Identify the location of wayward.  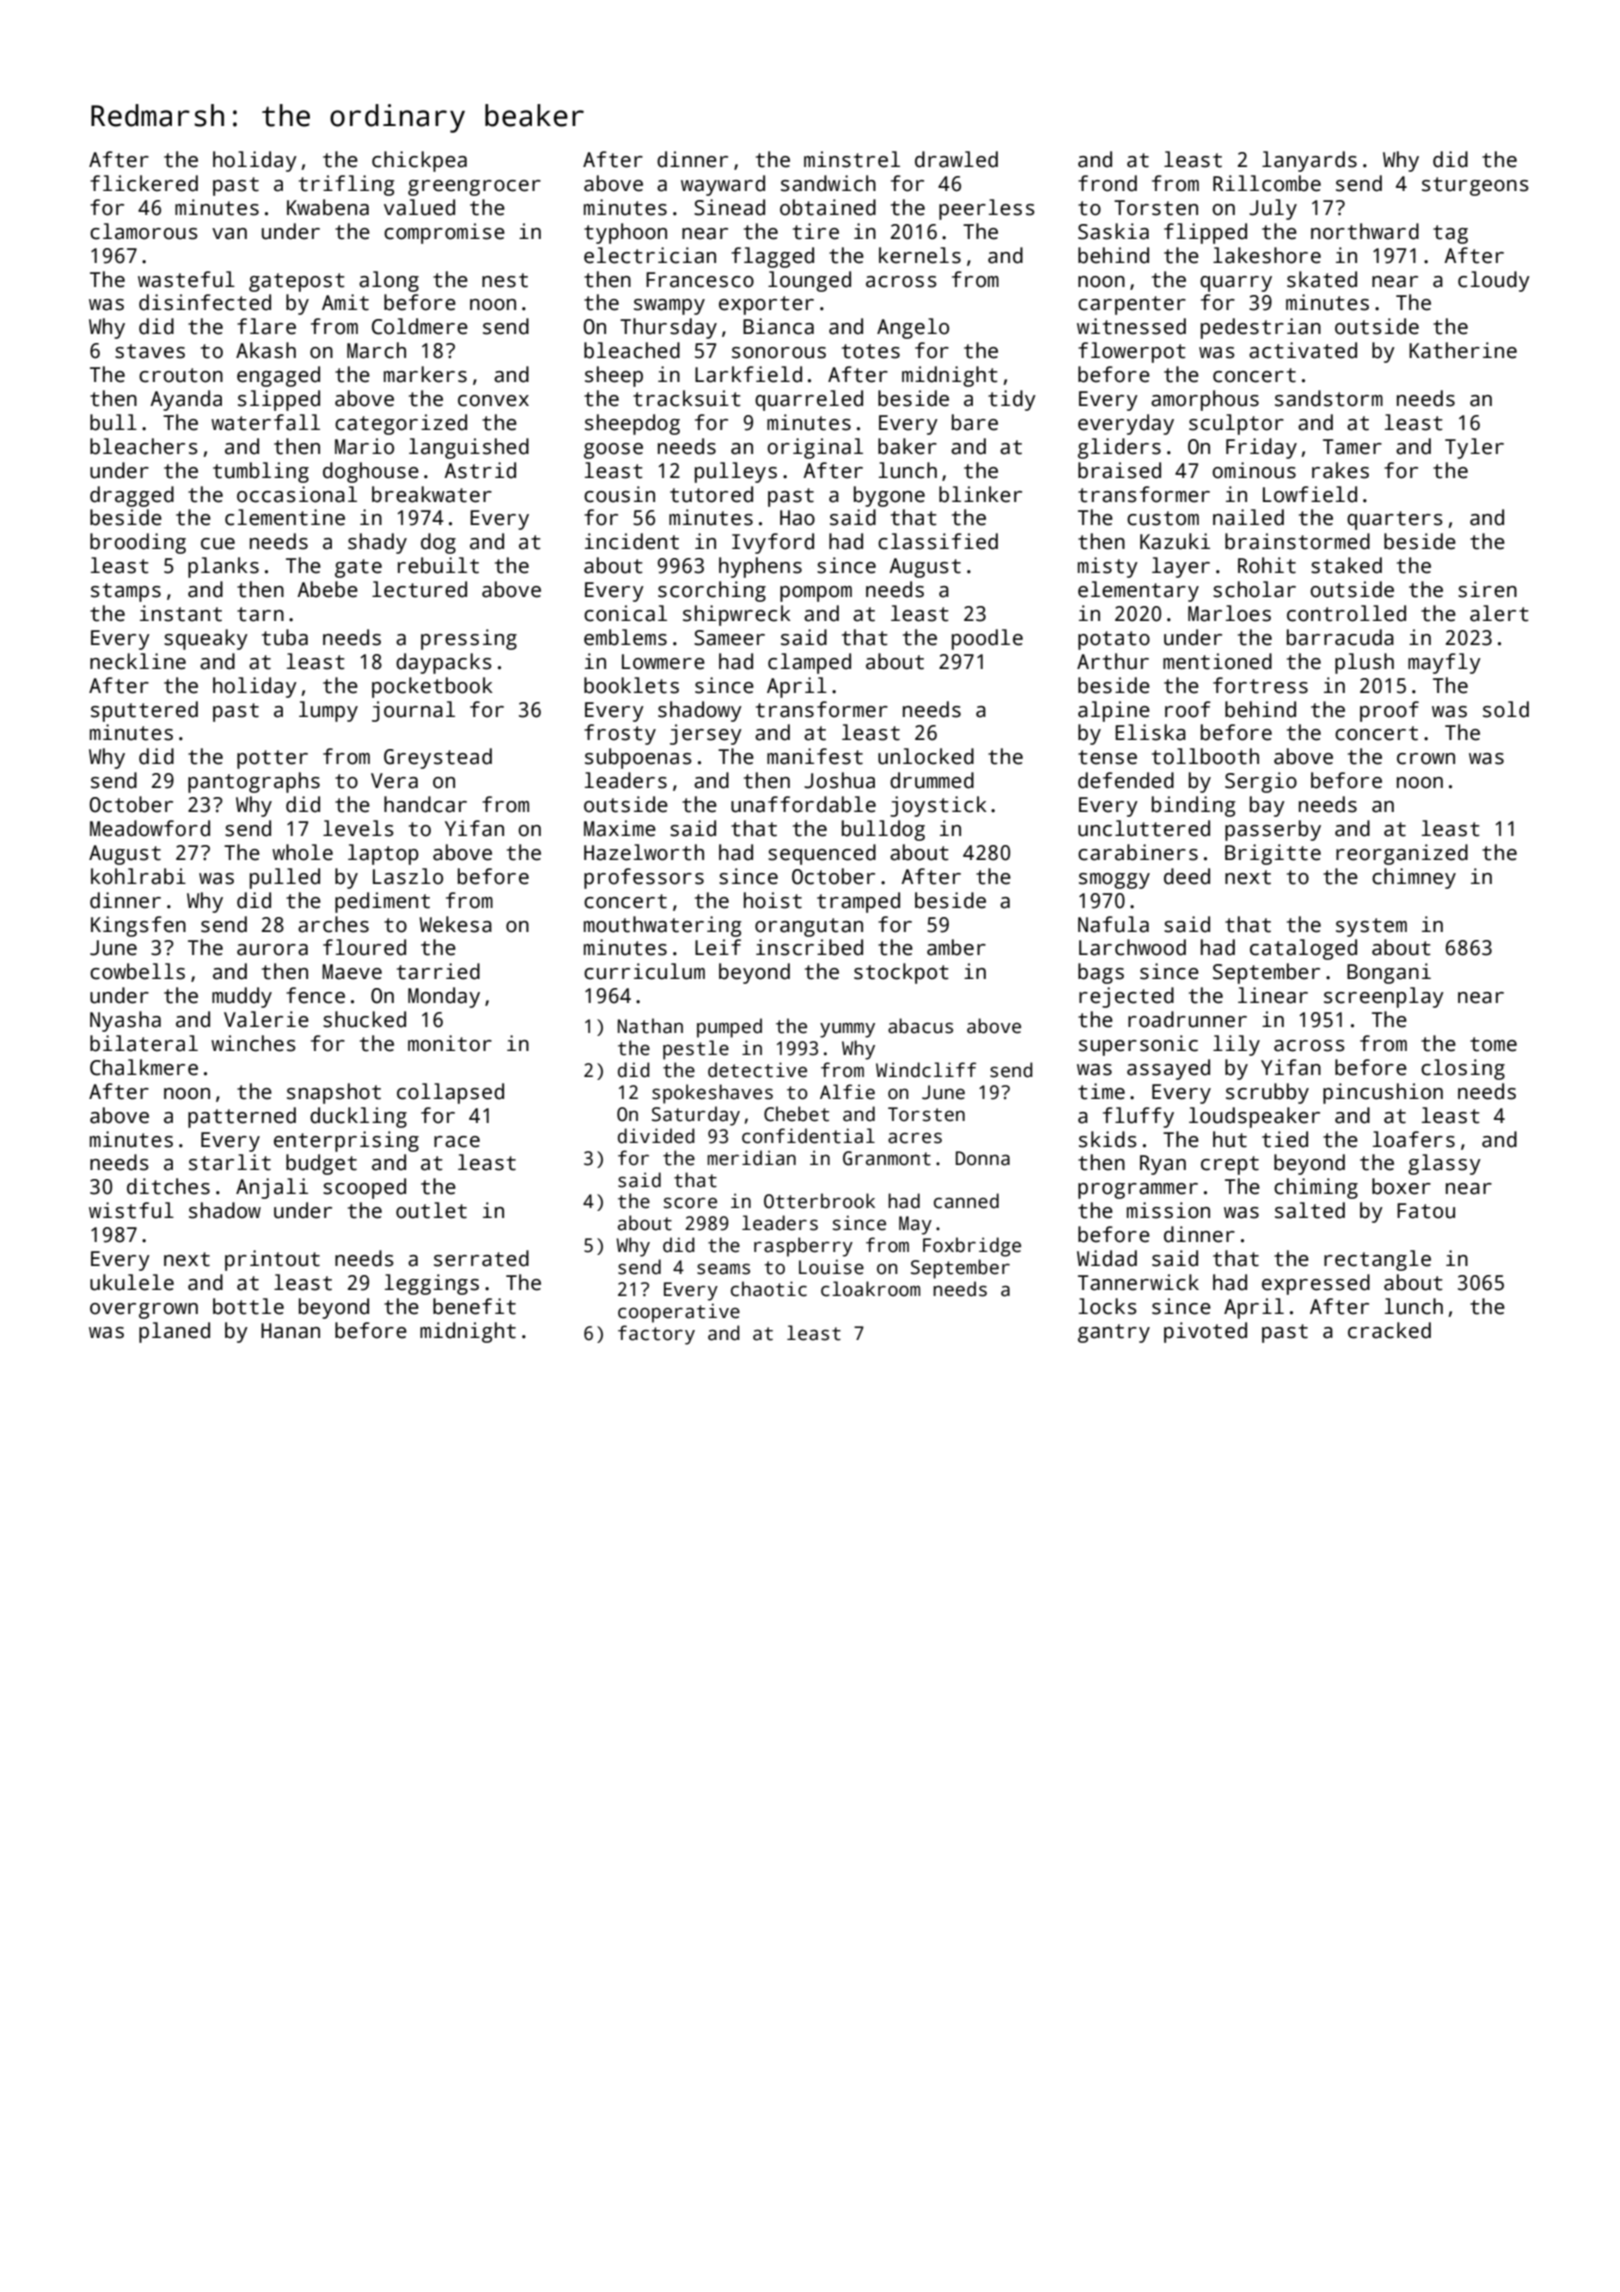
(723, 185).
